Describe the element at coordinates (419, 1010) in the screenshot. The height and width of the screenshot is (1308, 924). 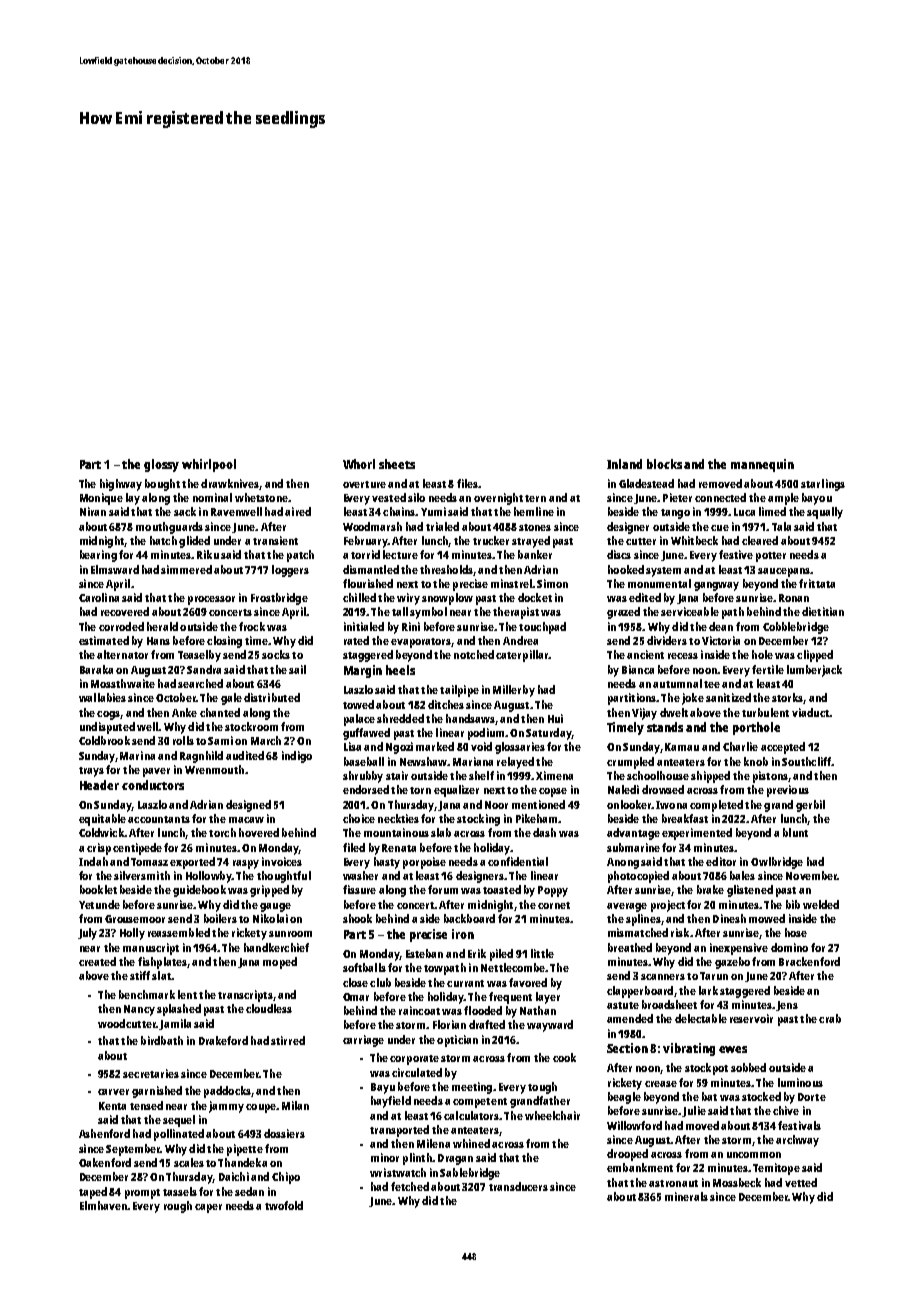
I see `raincoat` at that location.
